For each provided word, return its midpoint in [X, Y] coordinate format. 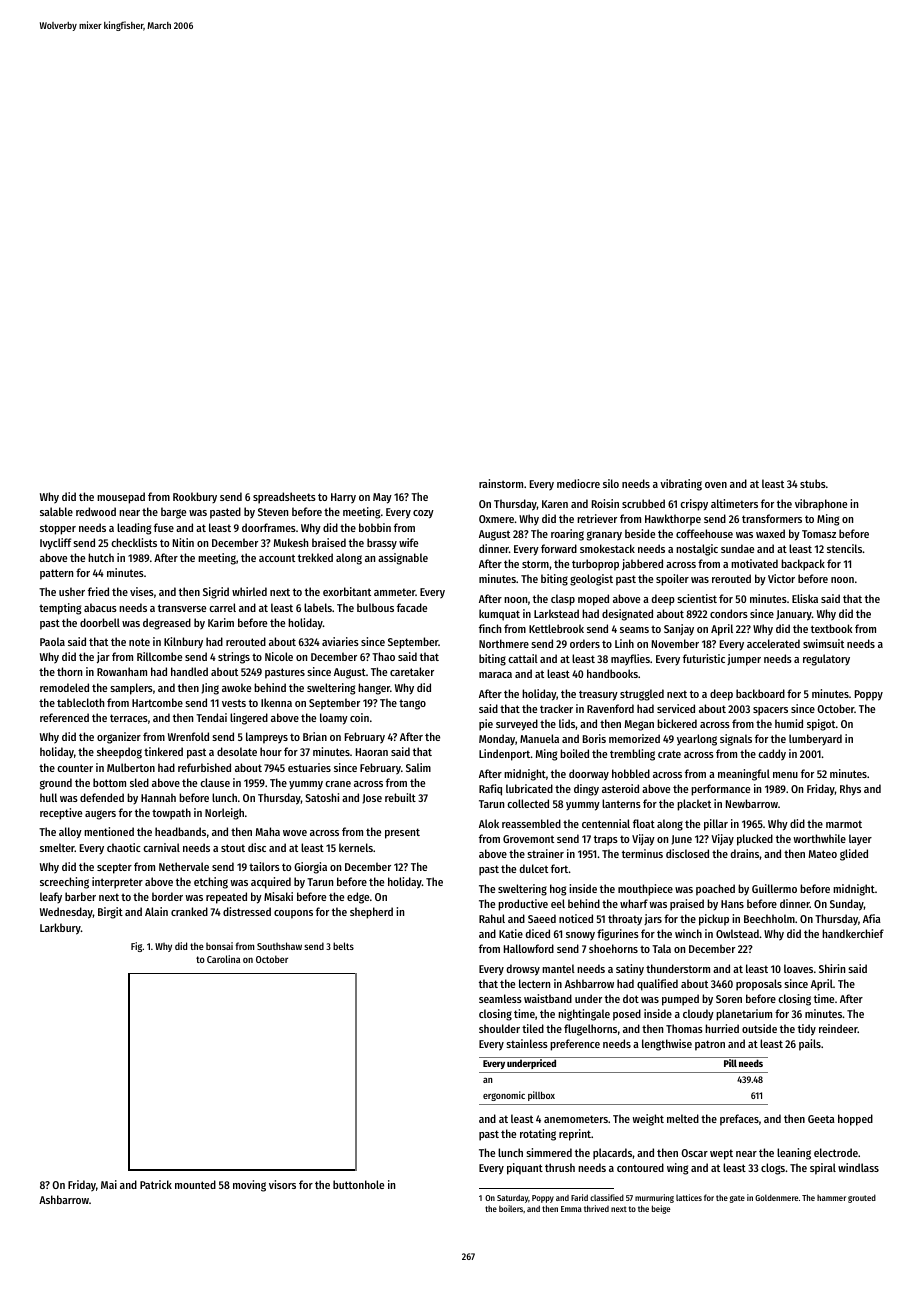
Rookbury [195, 497]
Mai [109, 1184]
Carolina [223, 959]
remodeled [64, 687]
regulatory [826, 660]
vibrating [681, 485]
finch [490, 628]
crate [669, 754]
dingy [586, 790]
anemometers [576, 1119]
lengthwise [667, 1045]
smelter [57, 847]
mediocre [578, 483]
